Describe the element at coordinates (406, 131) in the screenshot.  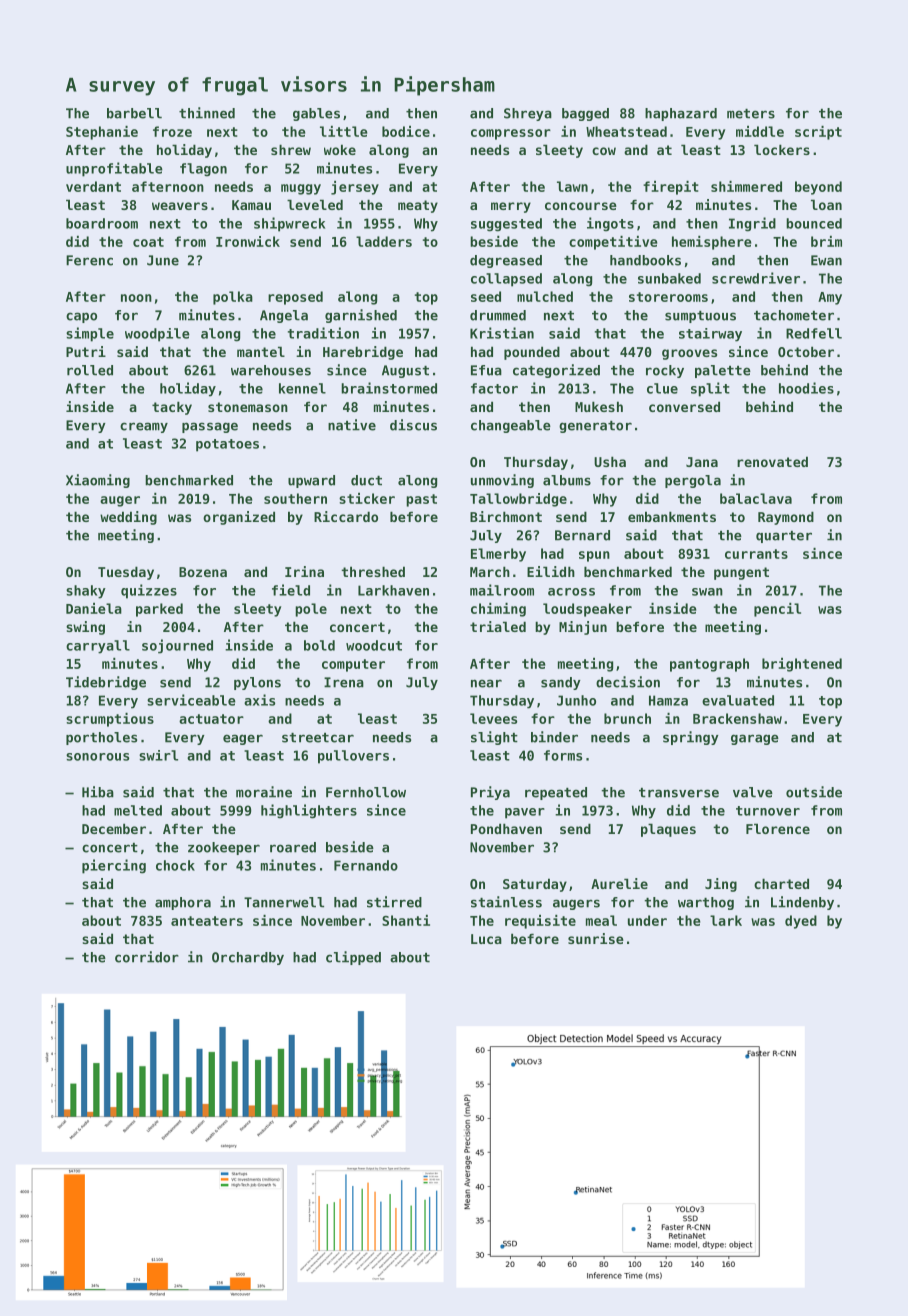
I see `bodice` at that location.
